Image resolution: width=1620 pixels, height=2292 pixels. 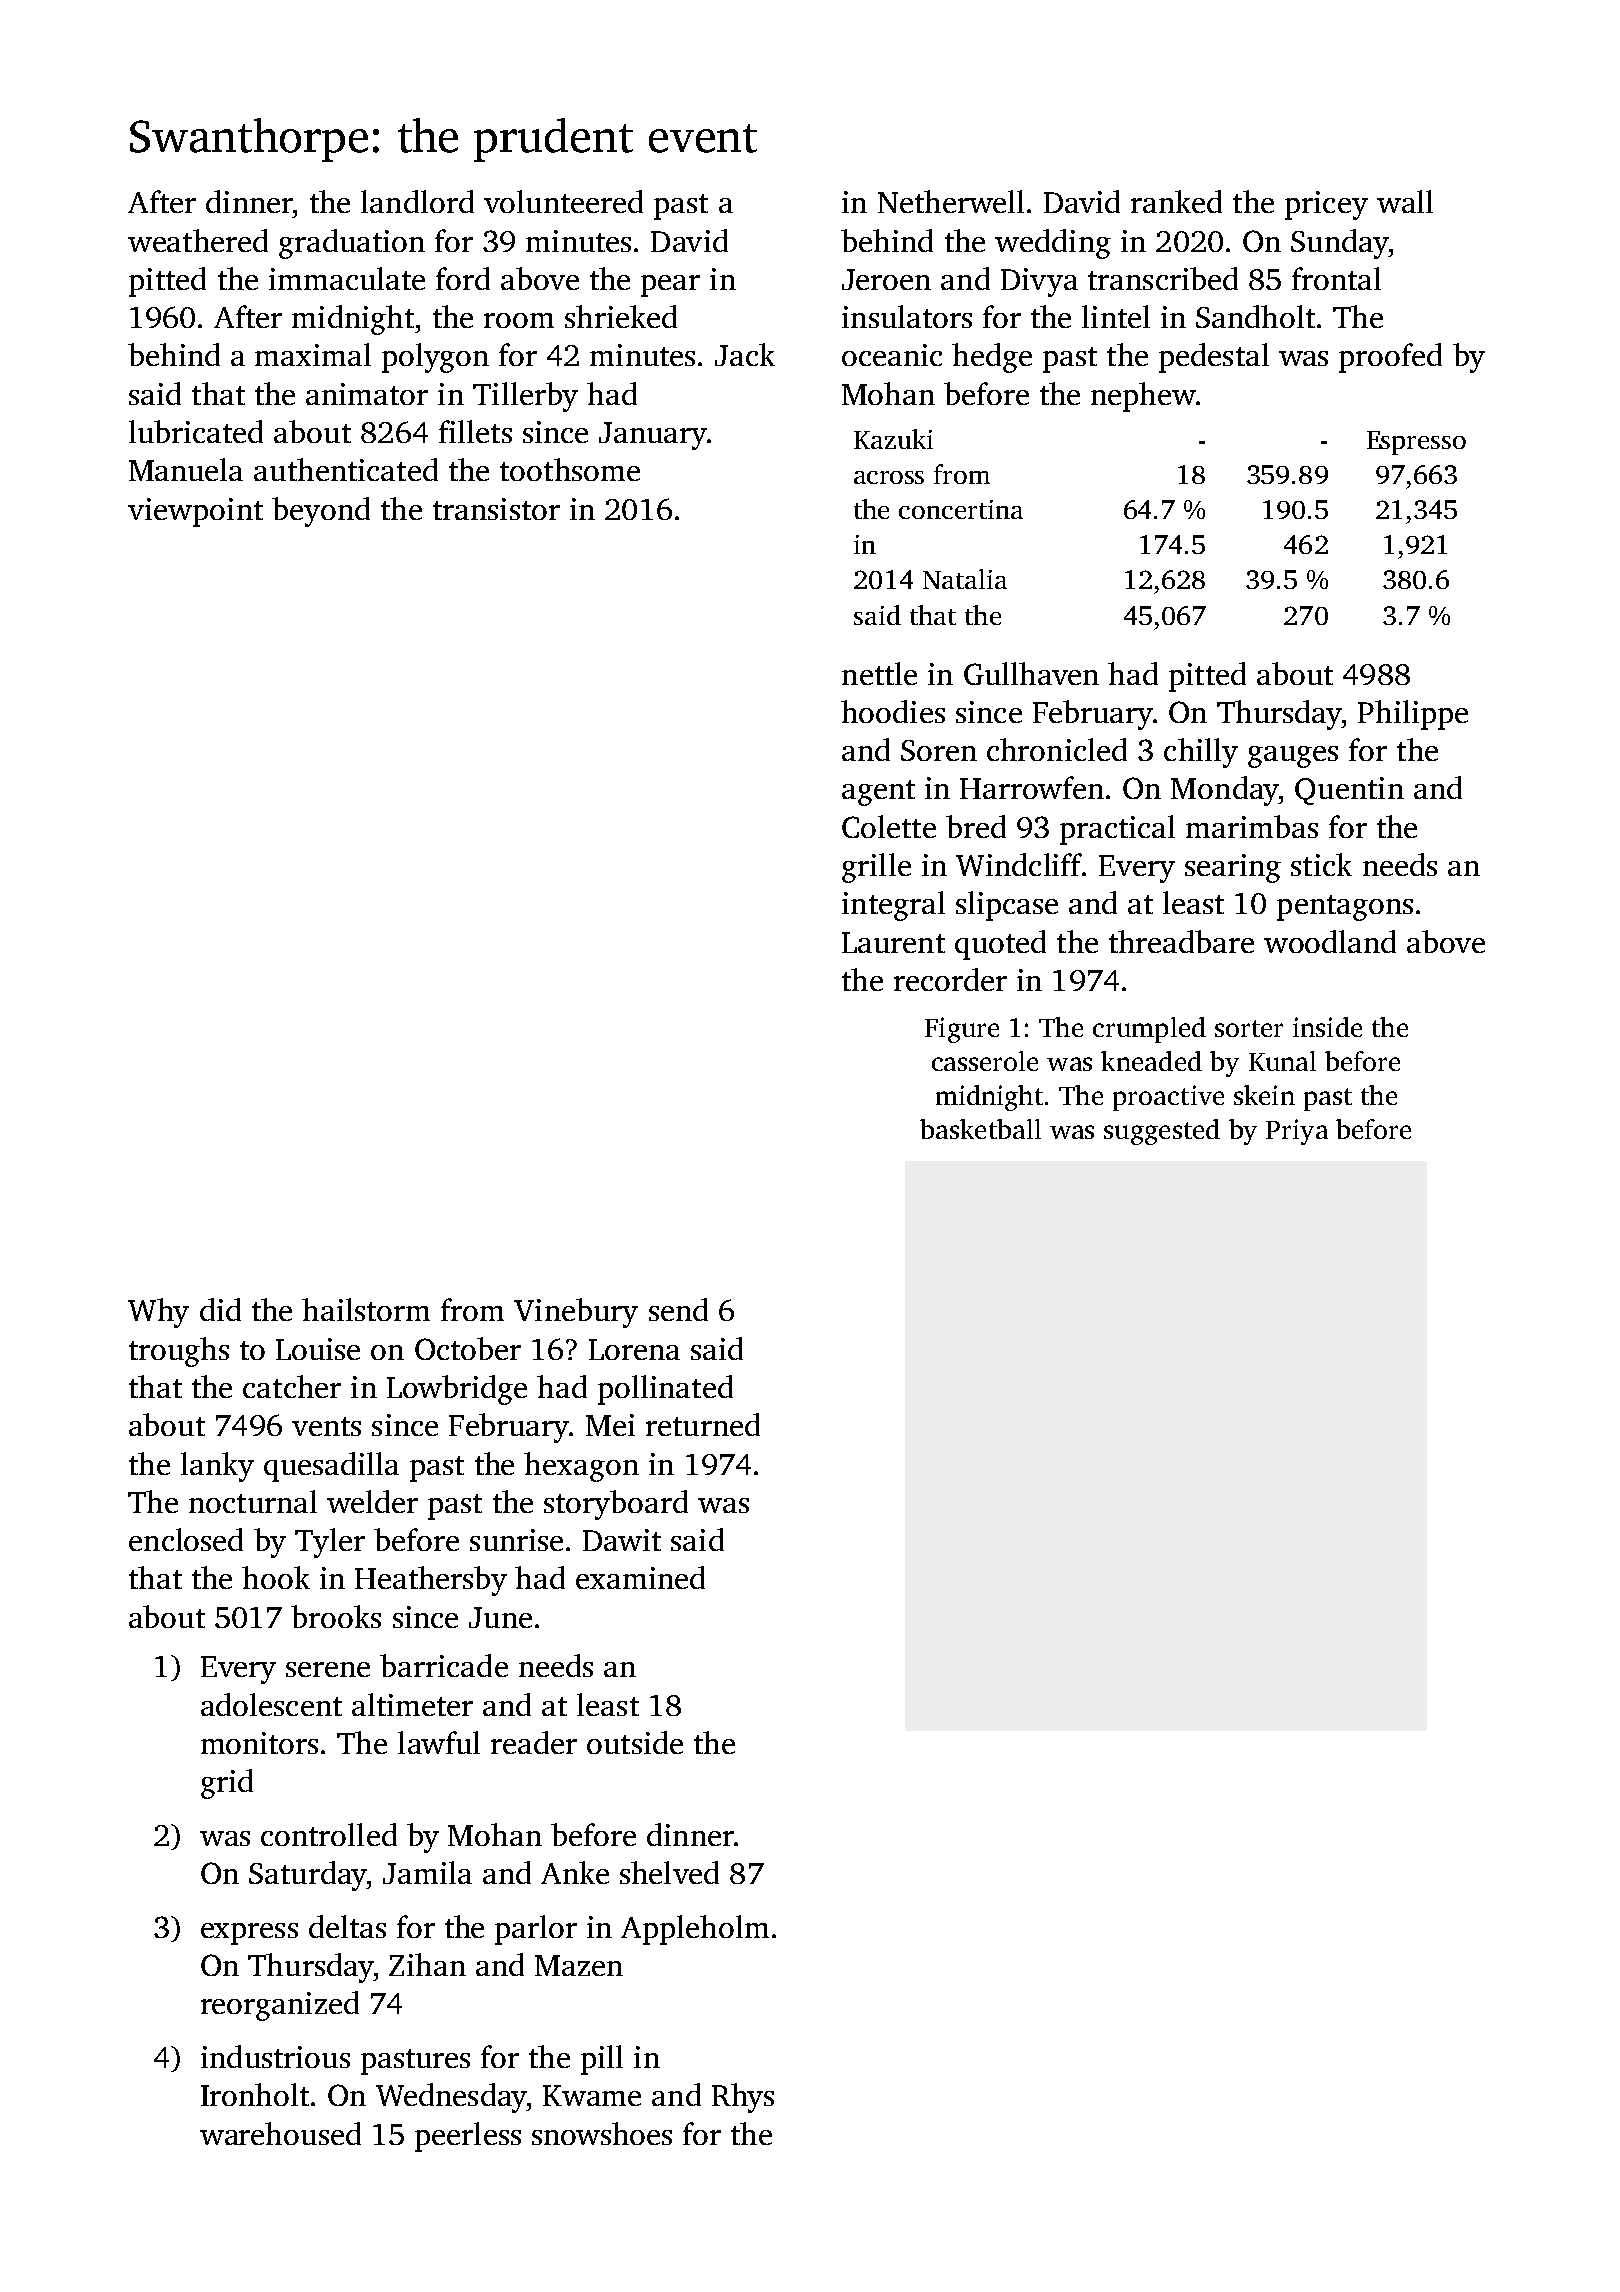 What do you see at coordinates (1297, 1132) in the screenshot?
I see `Priya` at bounding box center [1297, 1132].
